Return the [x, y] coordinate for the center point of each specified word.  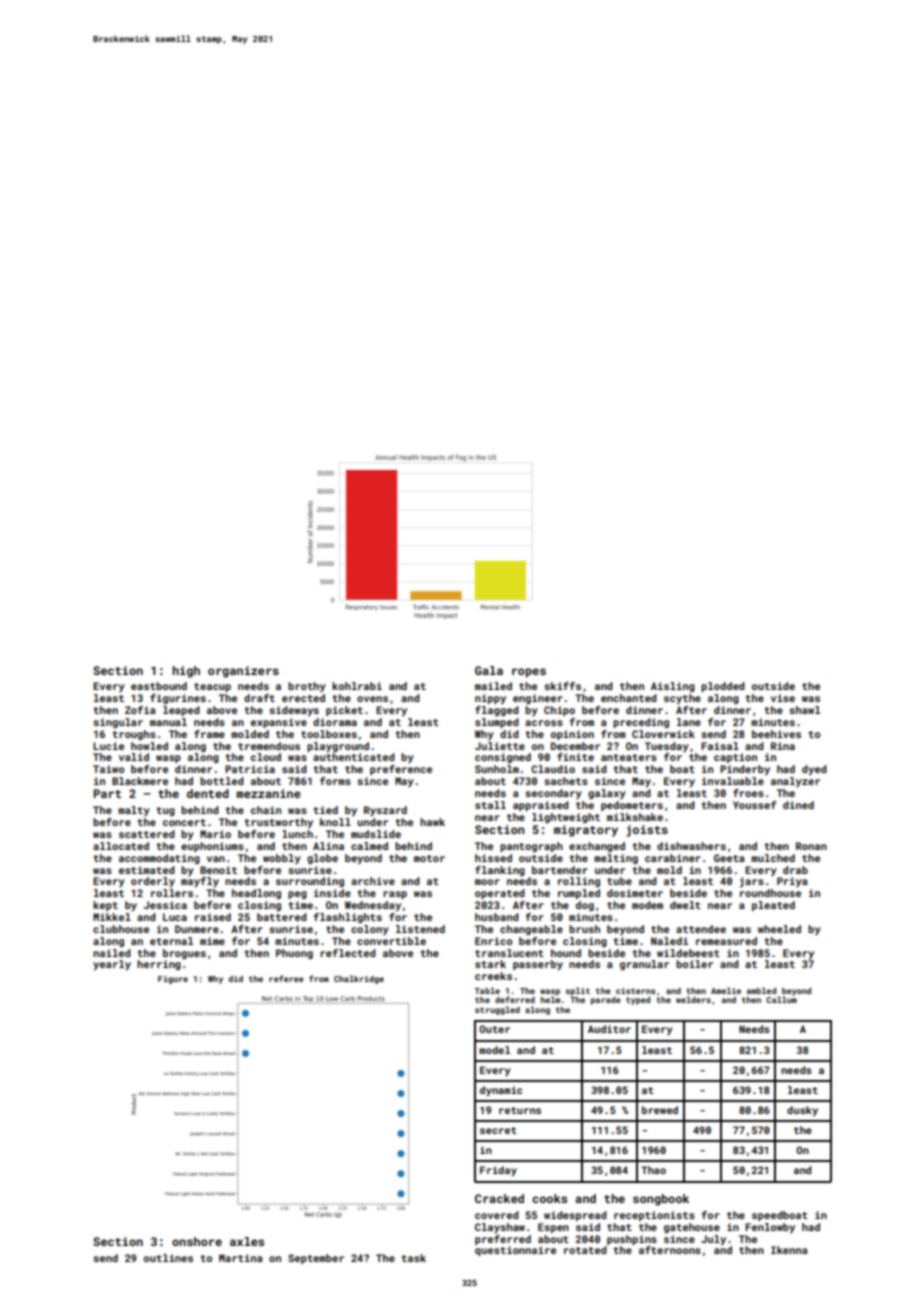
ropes [529, 673]
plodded [723, 687]
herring [159, 965]
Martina [241, 1258]
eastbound [159, 686]
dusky [802, 1111]
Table [487, 990]
